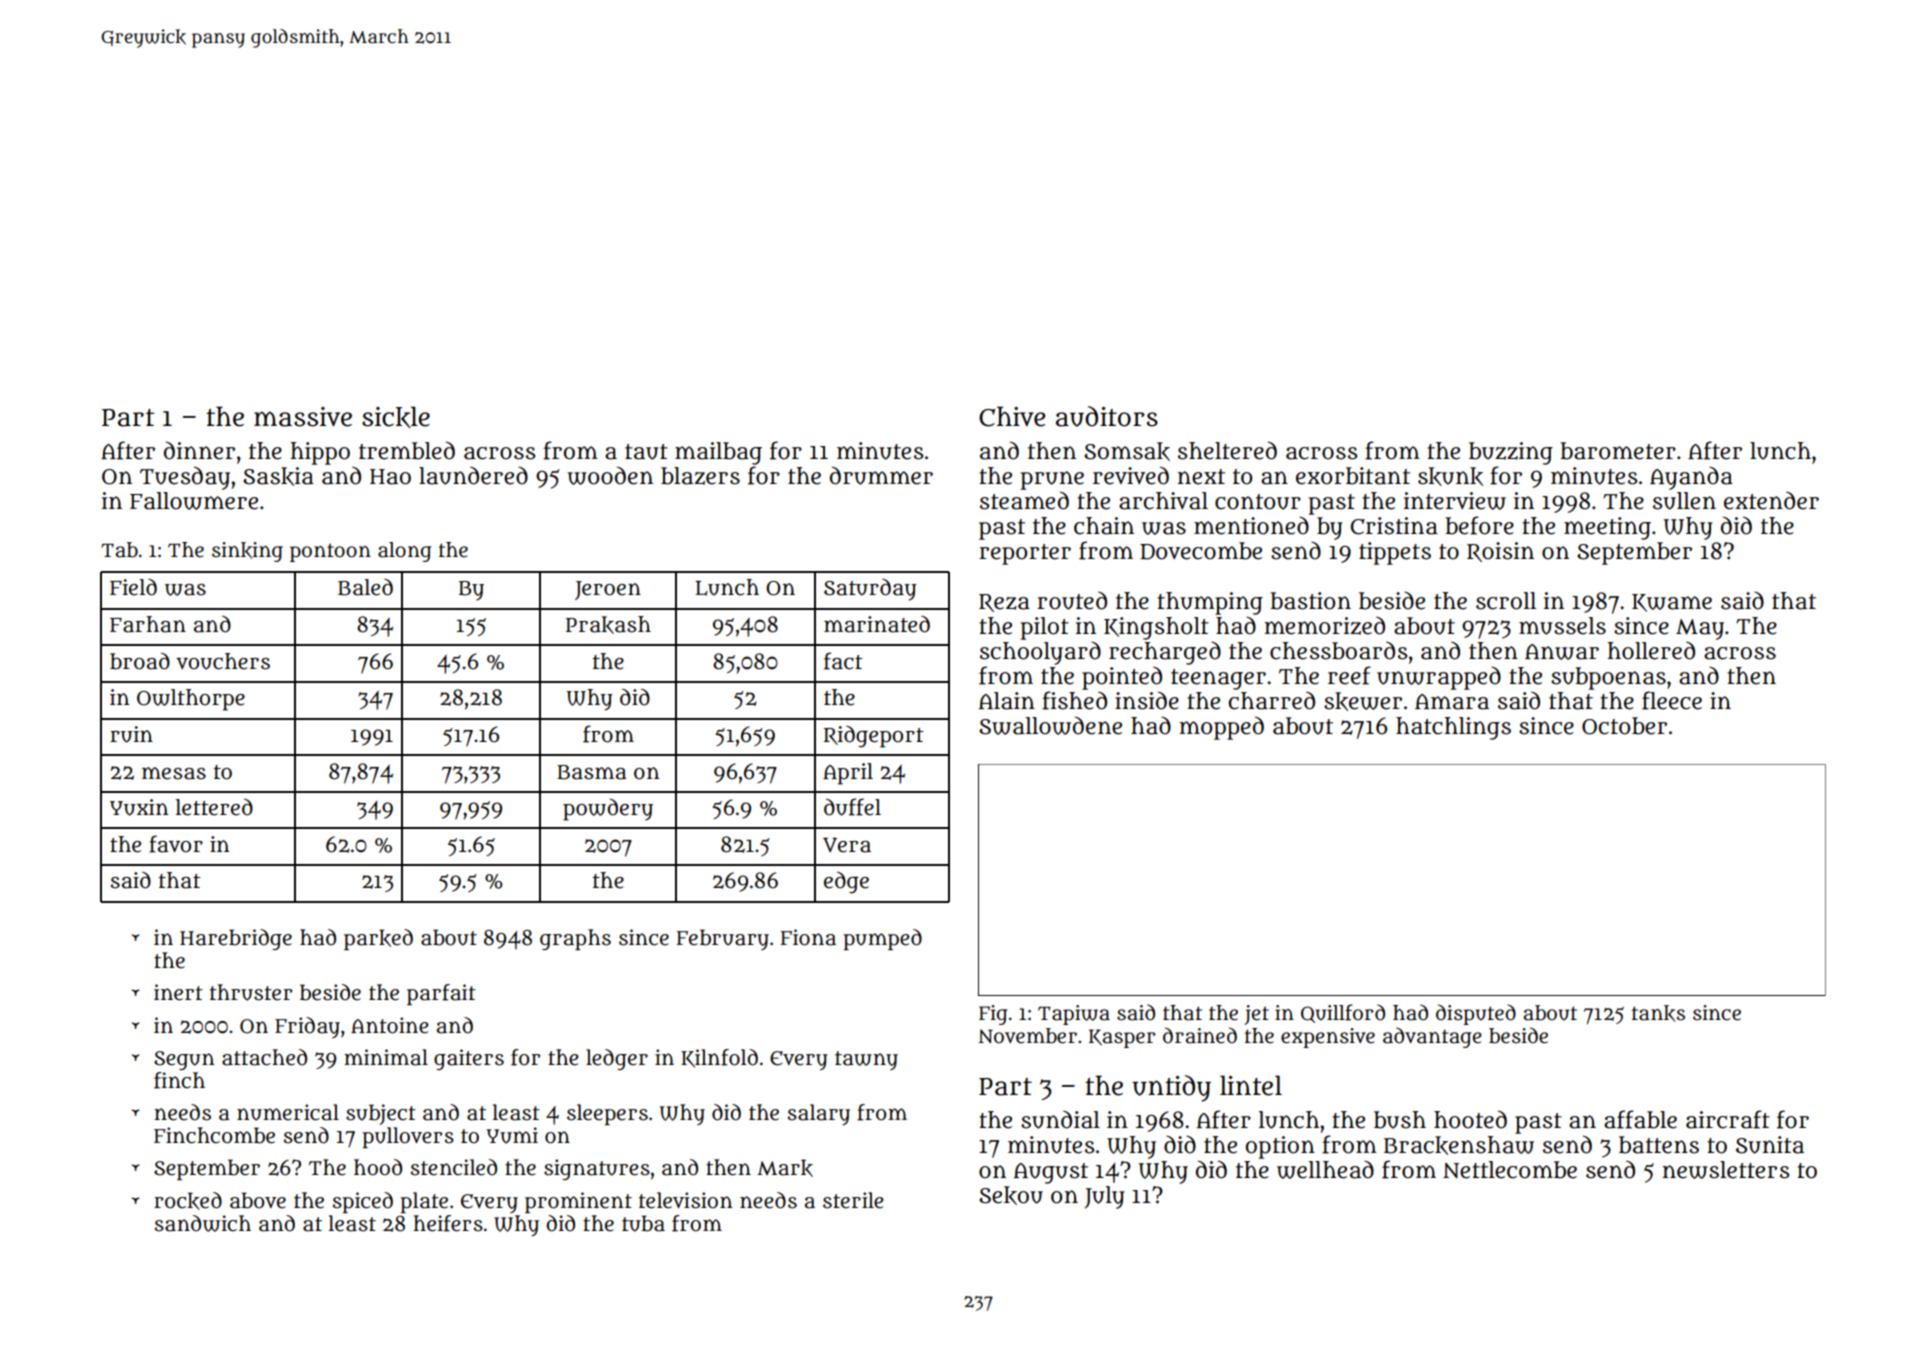 This page has width=1927, height=1362. Describe the element at coordinates (1025, 554) in the page. I see `reporter` at that location.
